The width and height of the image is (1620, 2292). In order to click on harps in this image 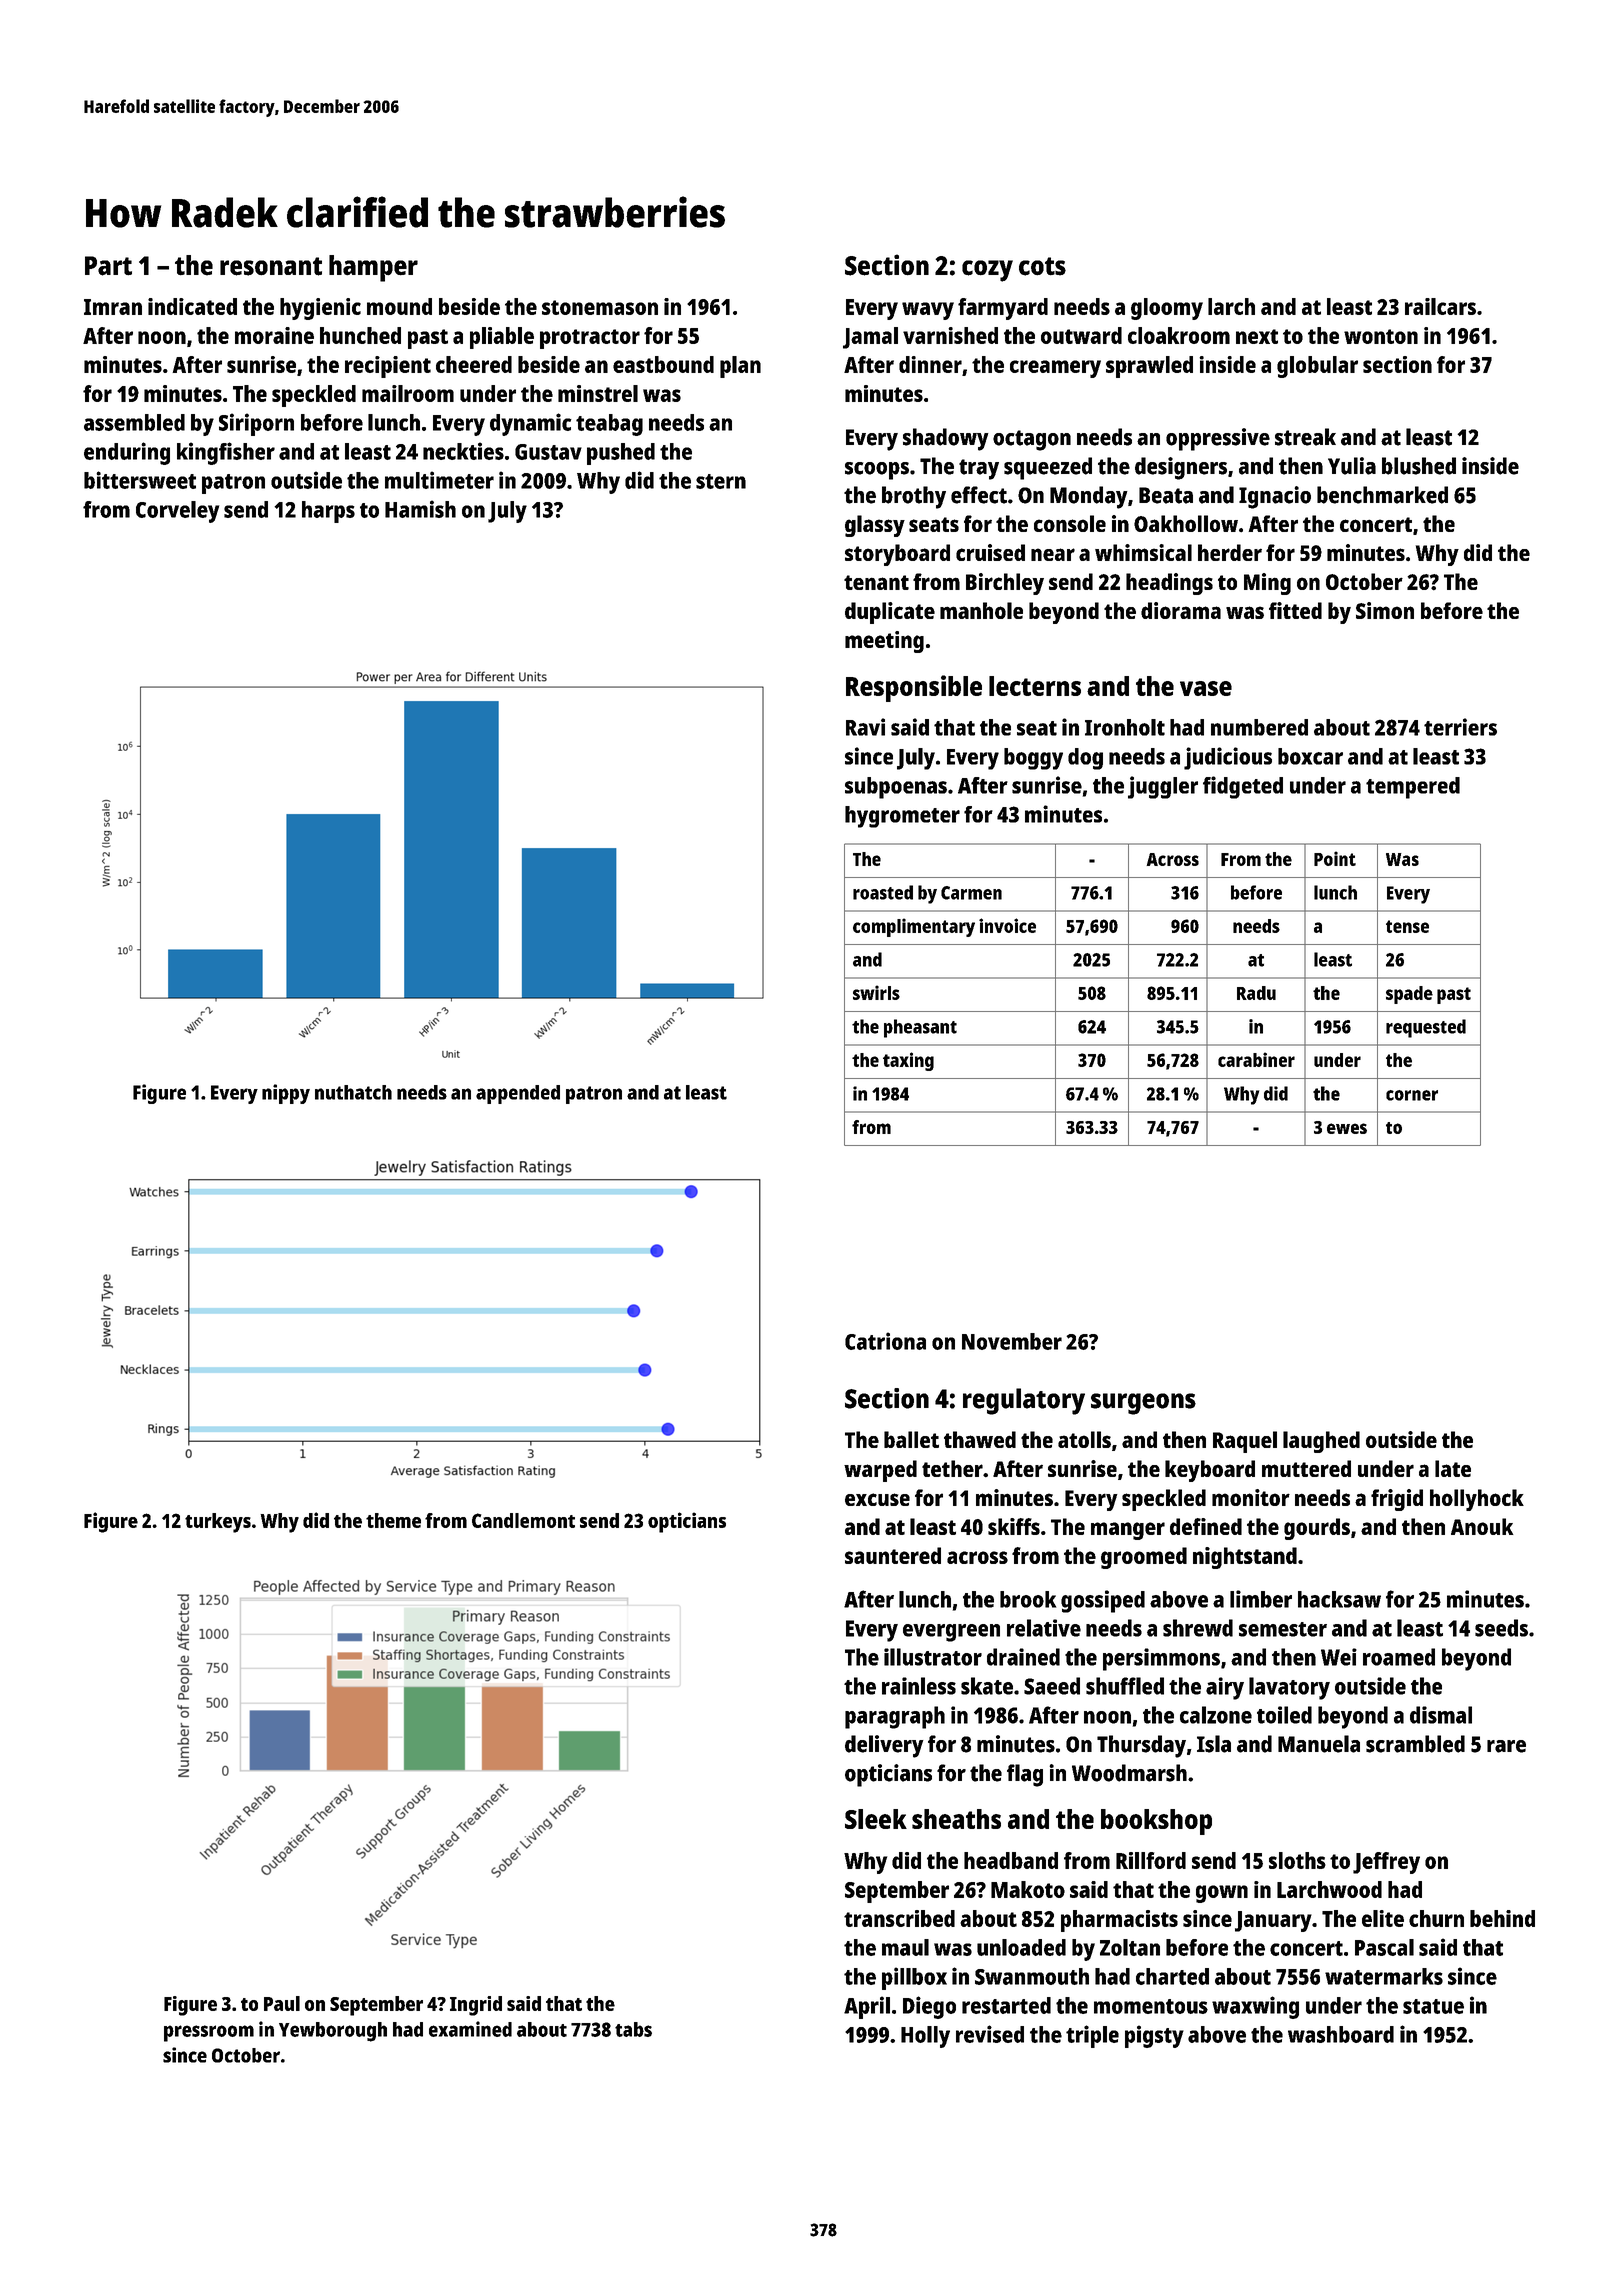, I will do `click(328, 512)`.
